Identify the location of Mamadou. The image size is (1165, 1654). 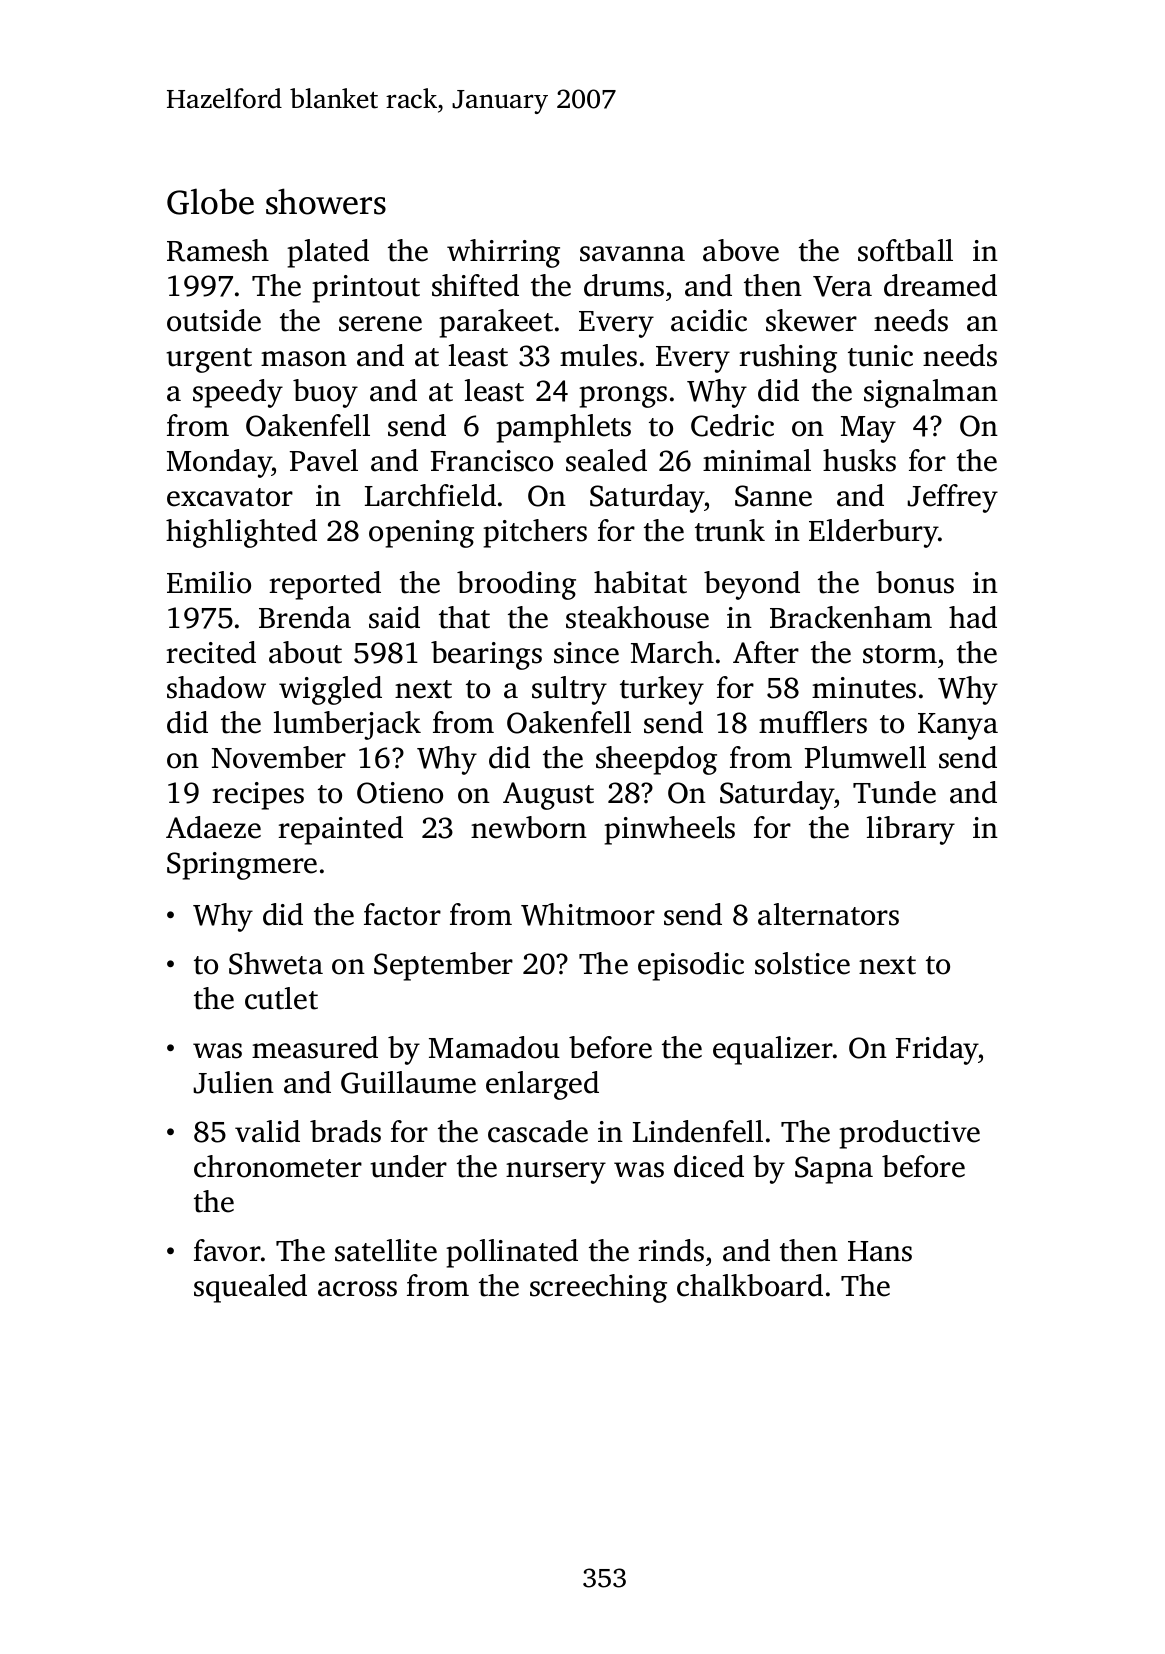
(494, 1047).
